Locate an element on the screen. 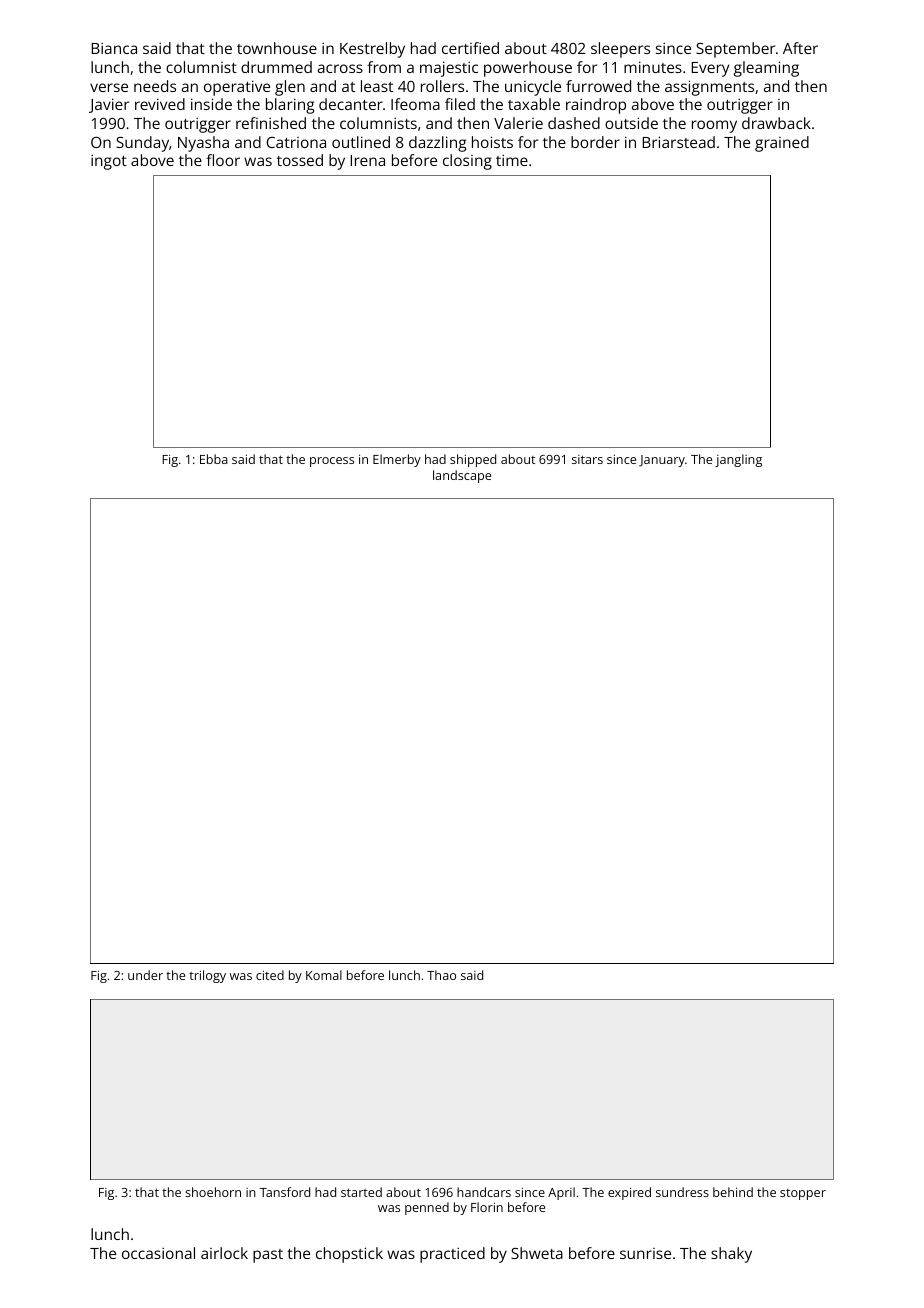 The height and width of the screenshot is (1308, 924). landscape is located at coordinates (462, 476).
